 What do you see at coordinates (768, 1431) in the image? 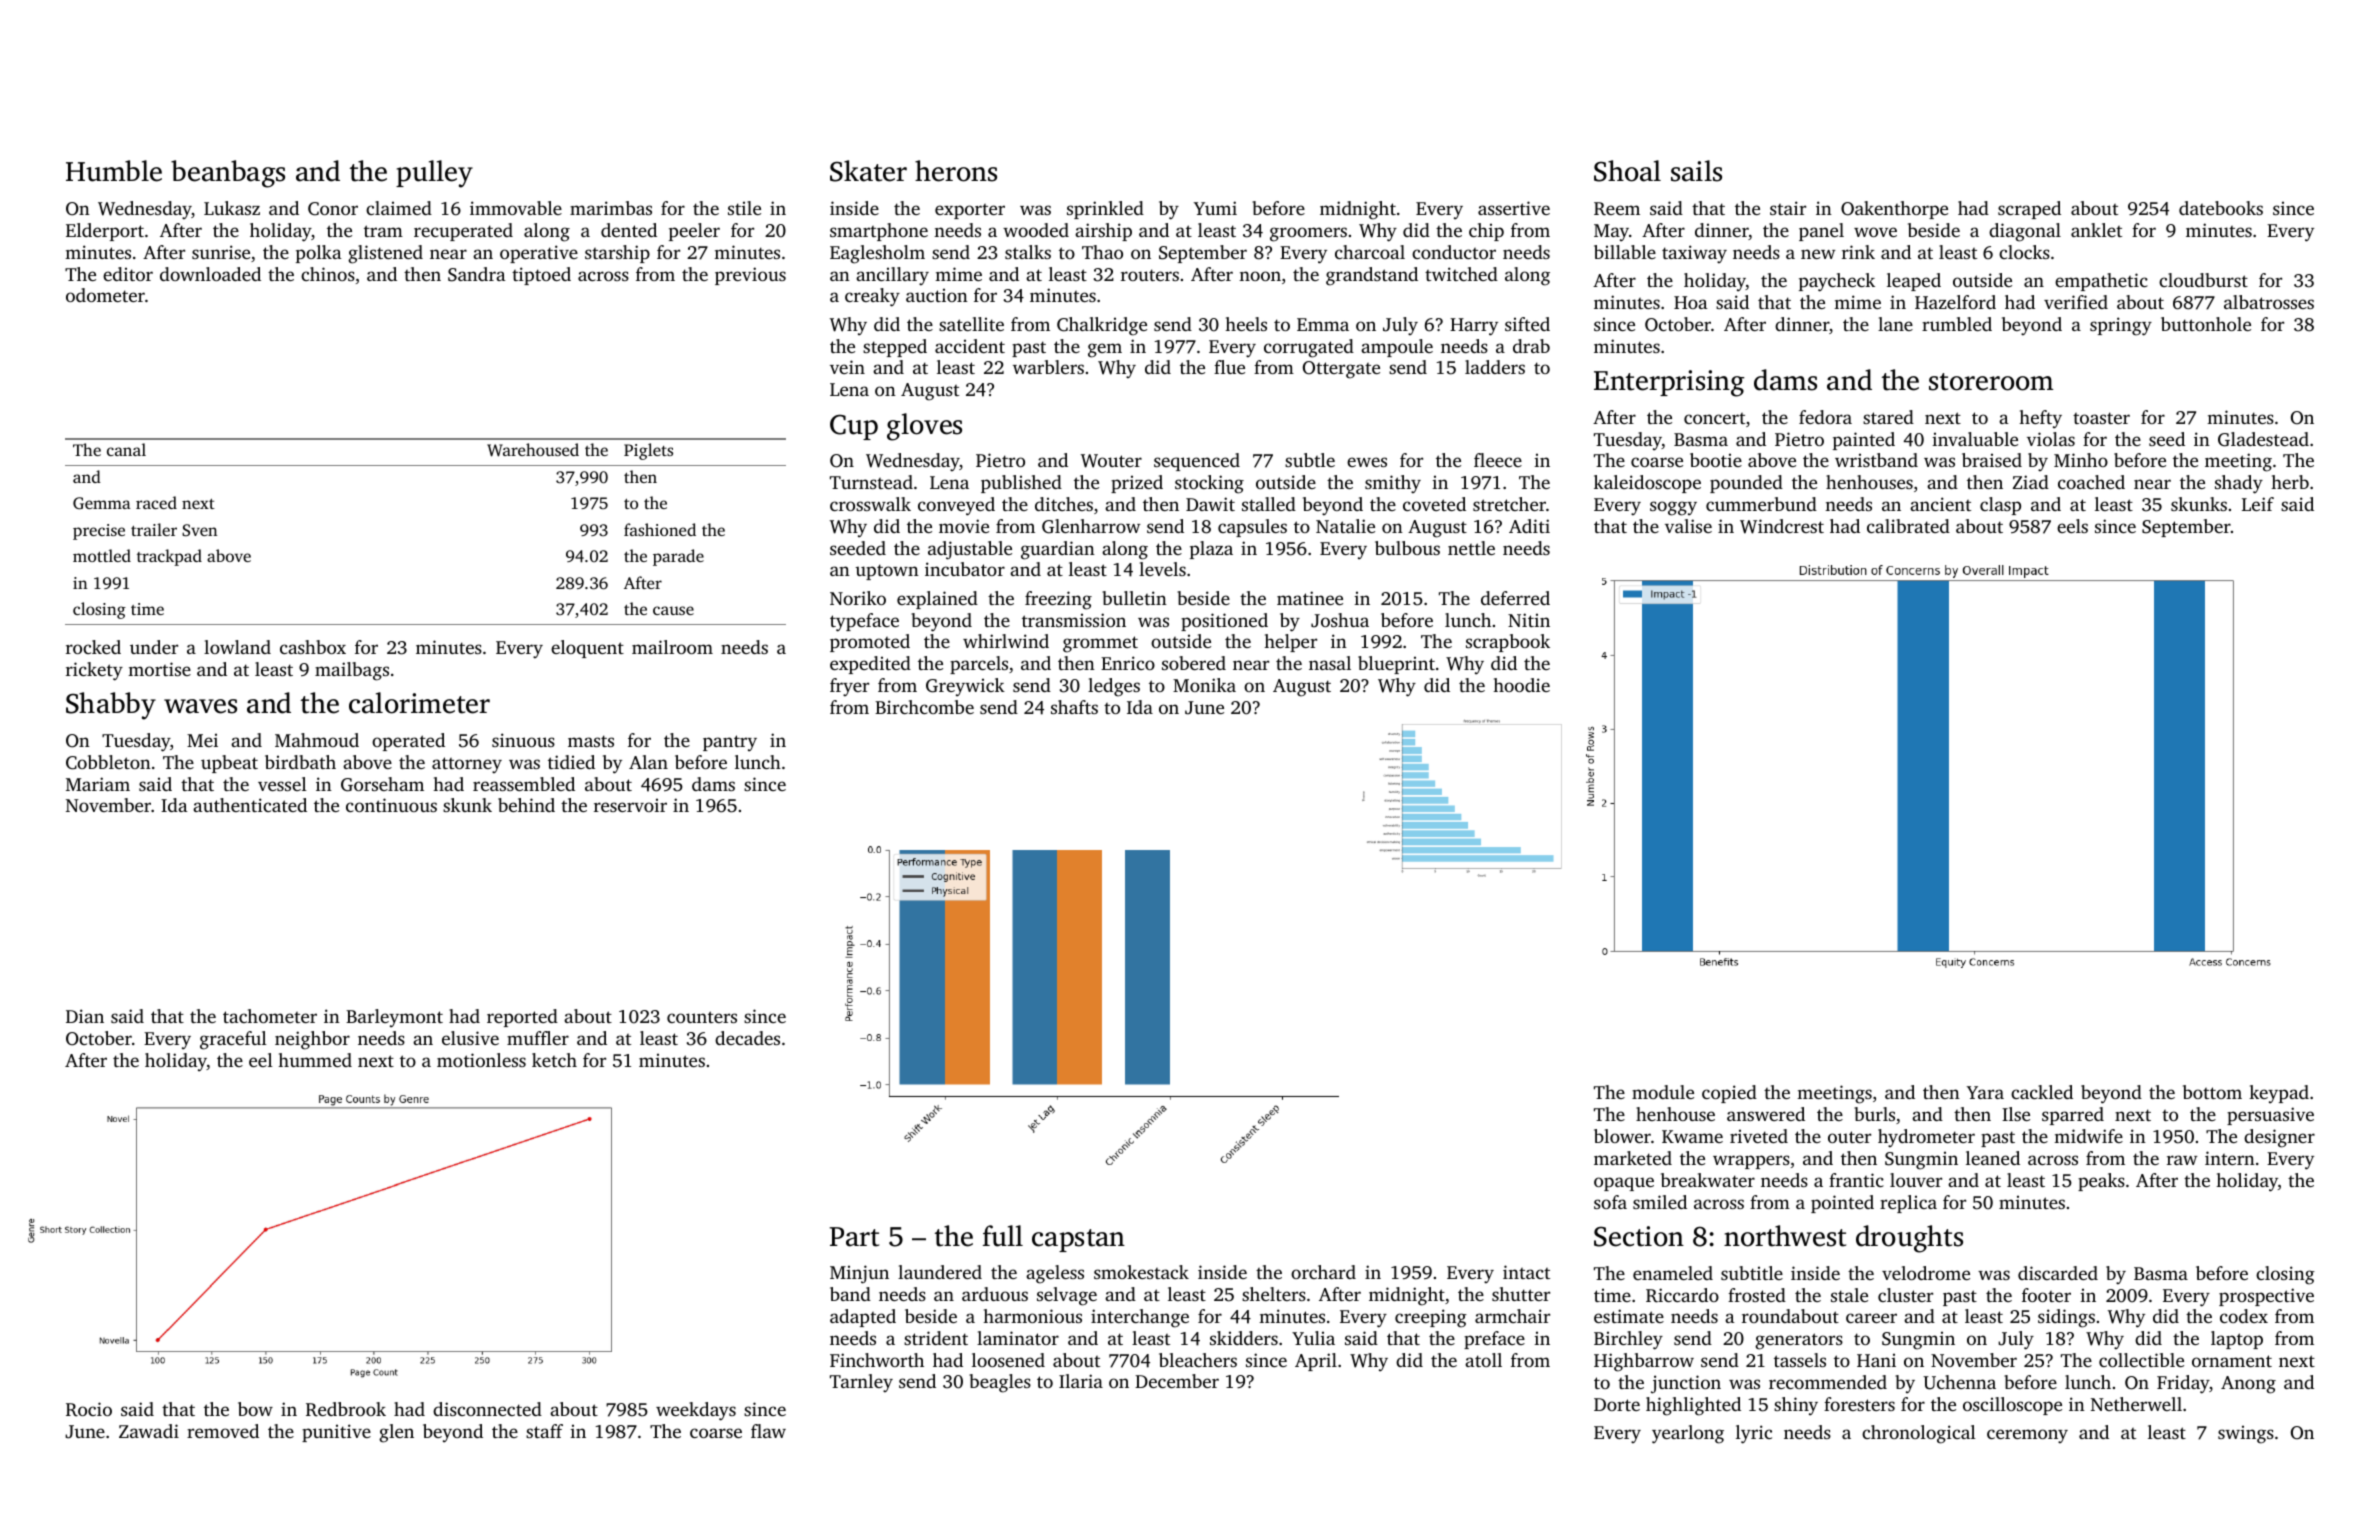
I see `flaw` at bounding box center [768, 1431].
